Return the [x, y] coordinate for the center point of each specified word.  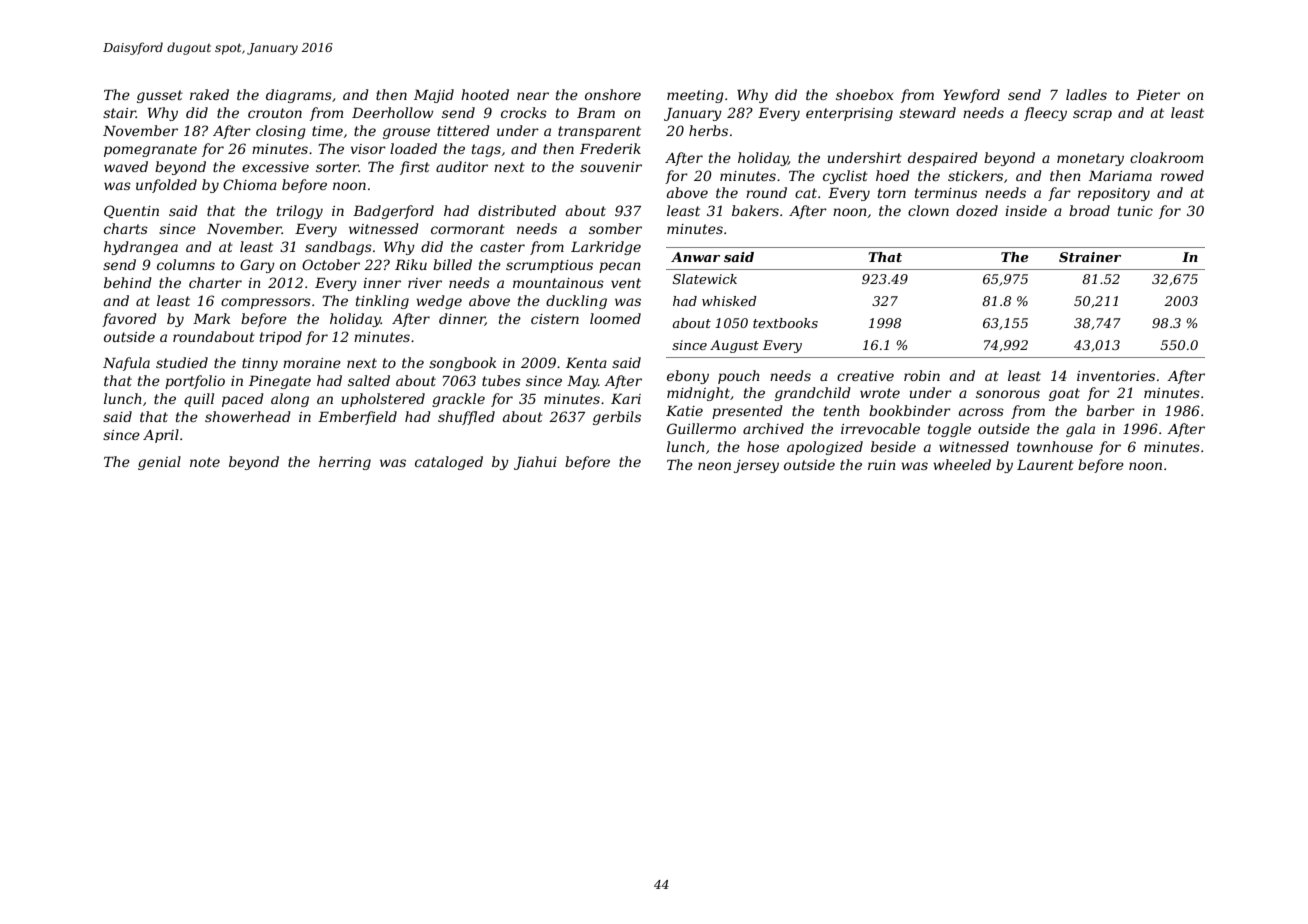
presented [747, 412]
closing [281, 132]
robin [922, 375]
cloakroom [1166, 157]
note [205, 462]
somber [615, 228]
